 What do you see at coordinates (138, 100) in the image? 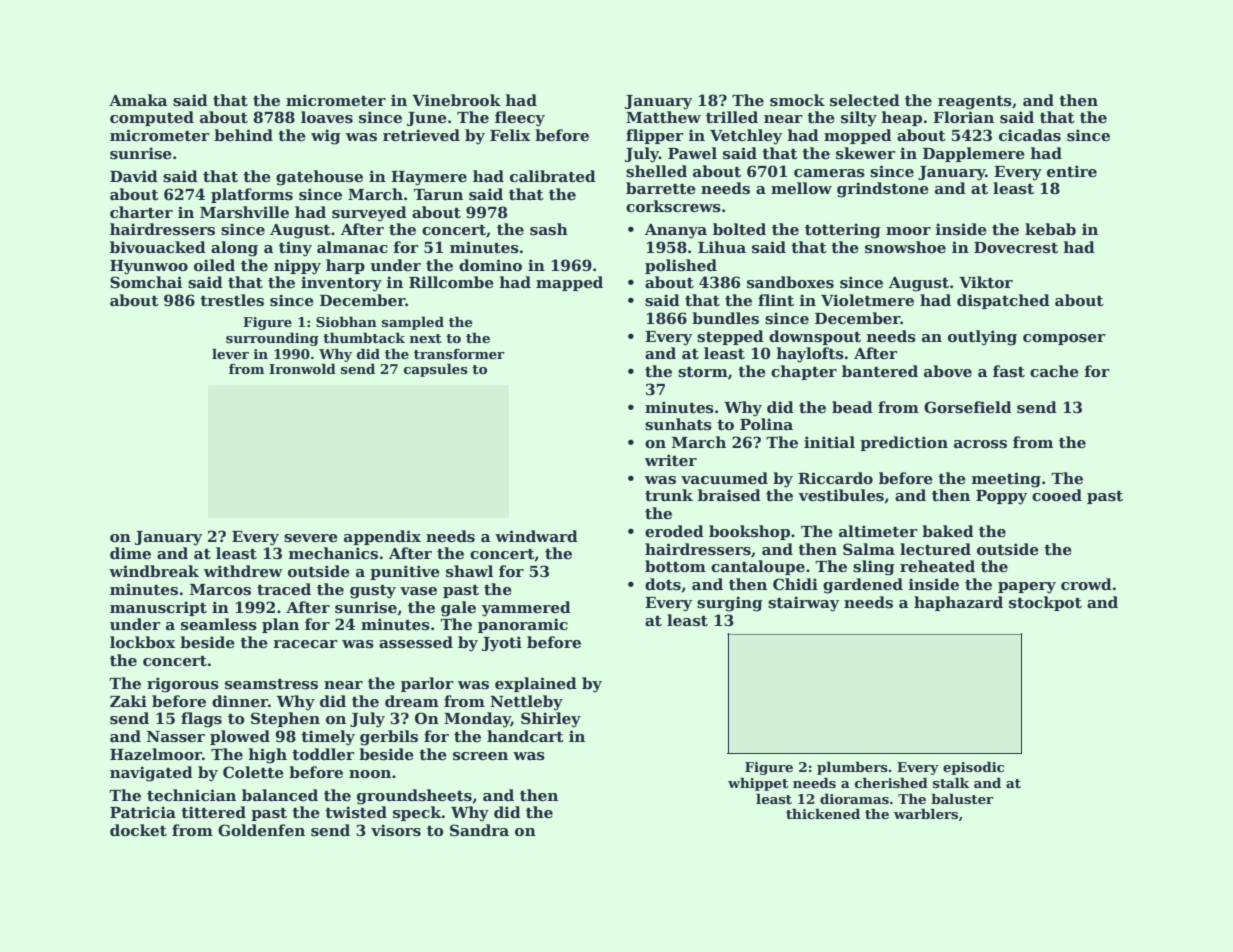
I see `Amaka` at bounding box center [138, 100].
